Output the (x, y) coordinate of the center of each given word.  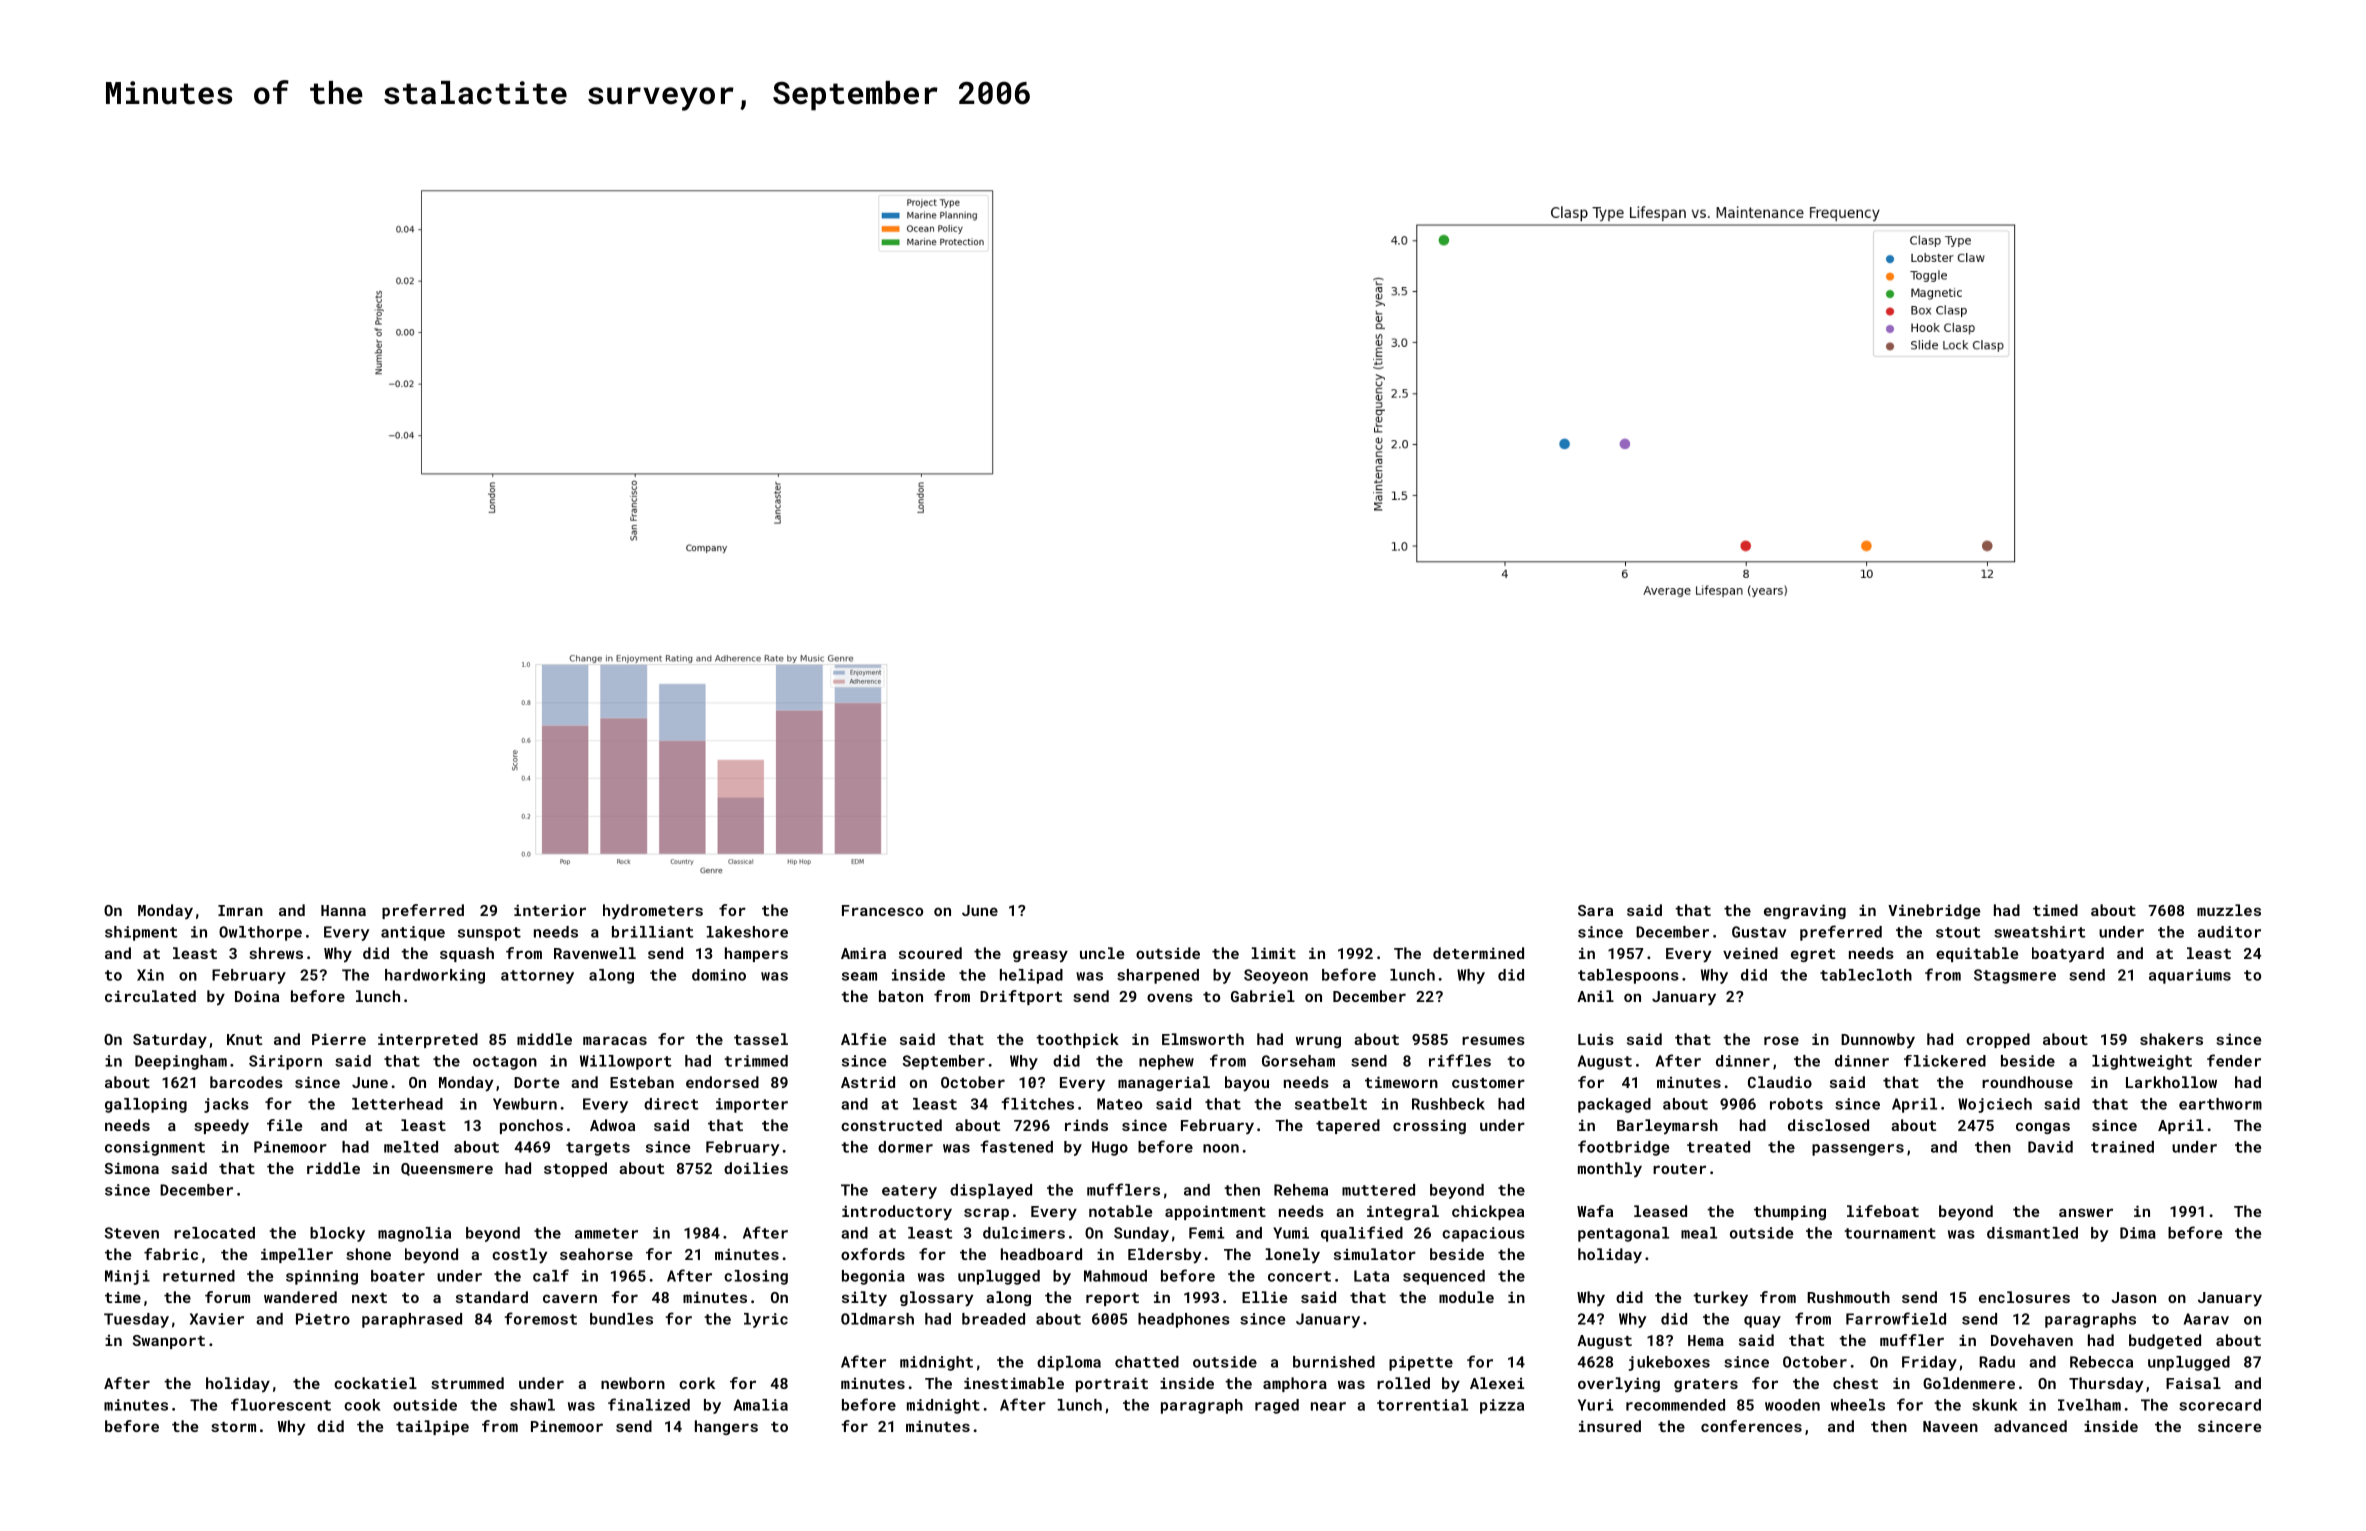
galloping (146, 1105)
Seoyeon (1276, 976)
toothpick (1077, 1040)
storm (233, 1427)
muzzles (2229, 910)
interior (550, 910)
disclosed (1828, 1125)
